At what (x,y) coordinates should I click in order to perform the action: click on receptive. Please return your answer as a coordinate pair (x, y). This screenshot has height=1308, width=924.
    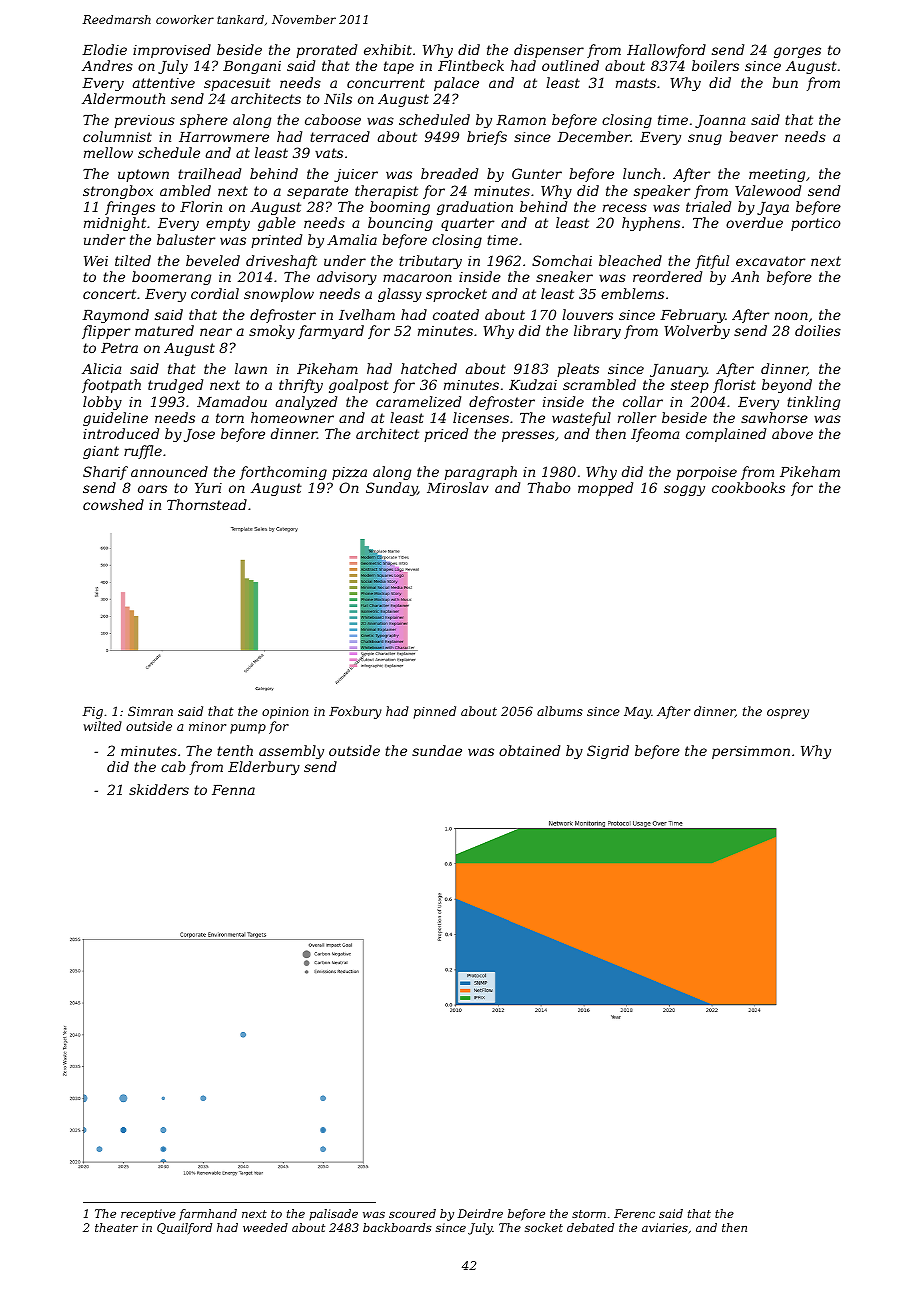
    Looking at the image, I should click on (148, 1215).
